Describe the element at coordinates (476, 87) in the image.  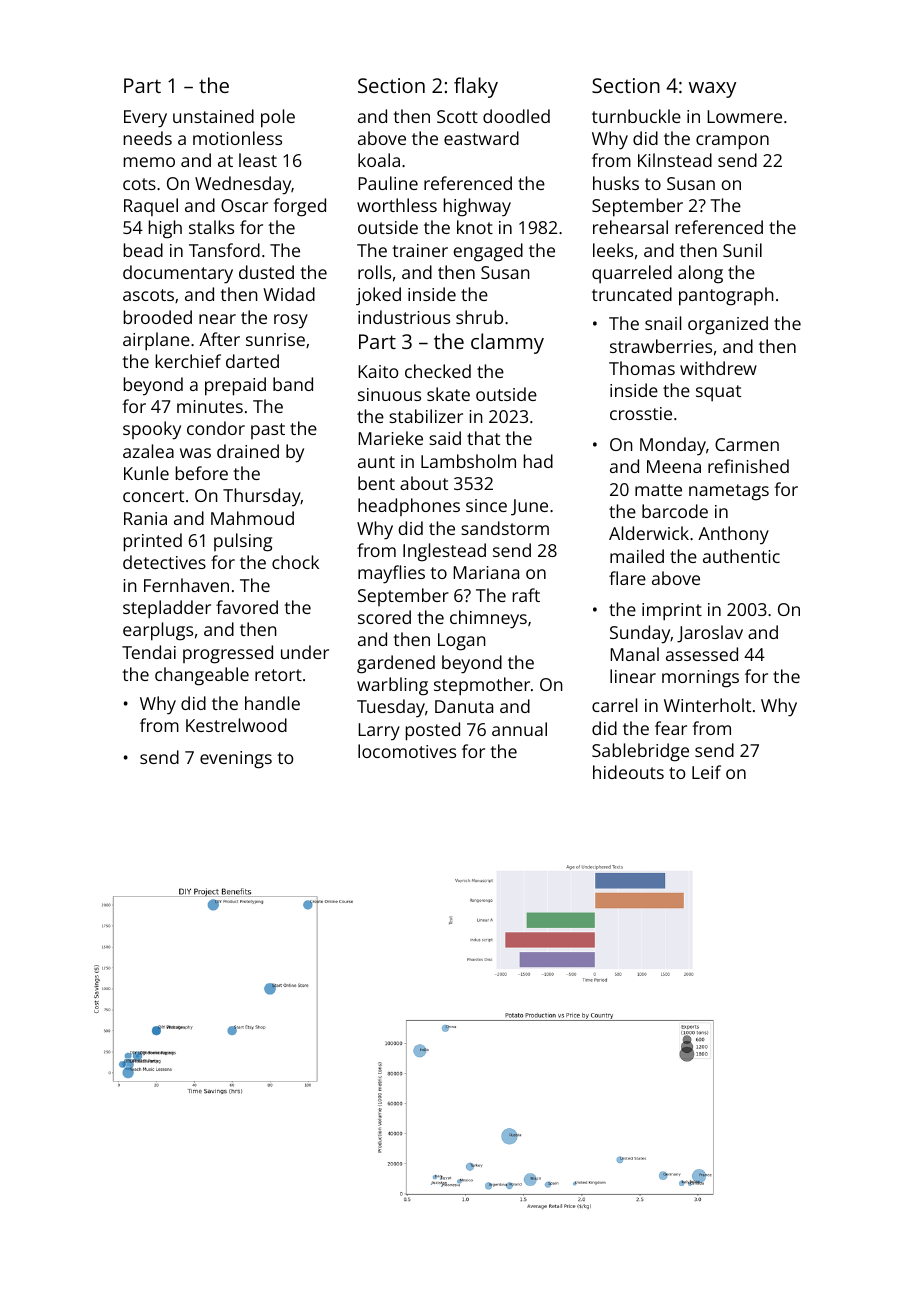
I see `flaky` at that location.
